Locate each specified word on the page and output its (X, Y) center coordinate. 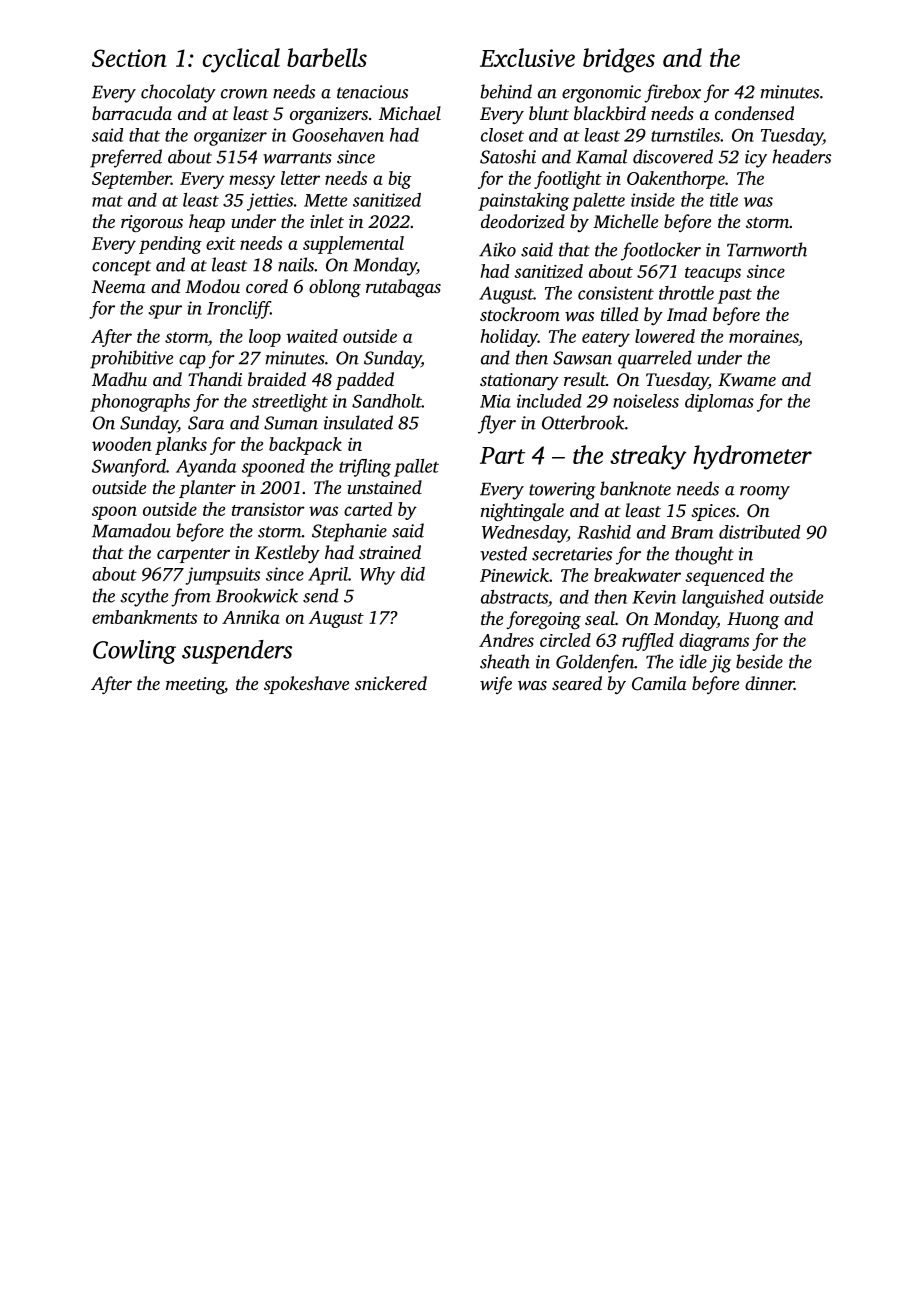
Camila (659, 683)
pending (170, 245)
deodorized (523, 221)
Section (129, 58)
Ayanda (206, 468)
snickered (391, 683)
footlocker (661, 251)
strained (390, 552)
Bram (692, 532)
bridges (619, 60)
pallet (416, 468)
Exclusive (527, 57)
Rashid (604, 532)
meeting (195, 685)
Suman (291, 423)
